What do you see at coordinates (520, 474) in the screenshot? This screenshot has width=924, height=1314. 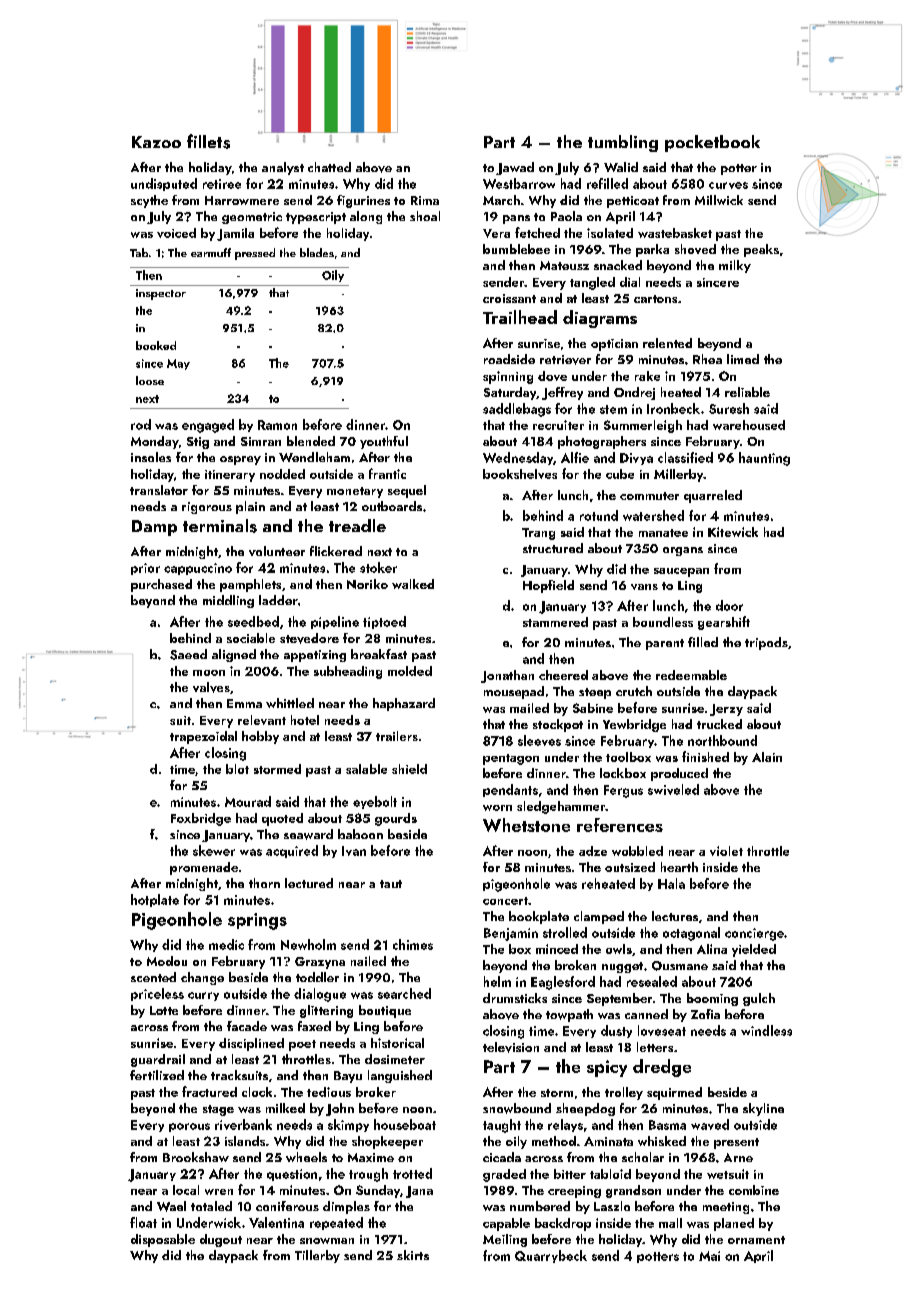 I see `bookshelves` at bounding box center [520, 474].
